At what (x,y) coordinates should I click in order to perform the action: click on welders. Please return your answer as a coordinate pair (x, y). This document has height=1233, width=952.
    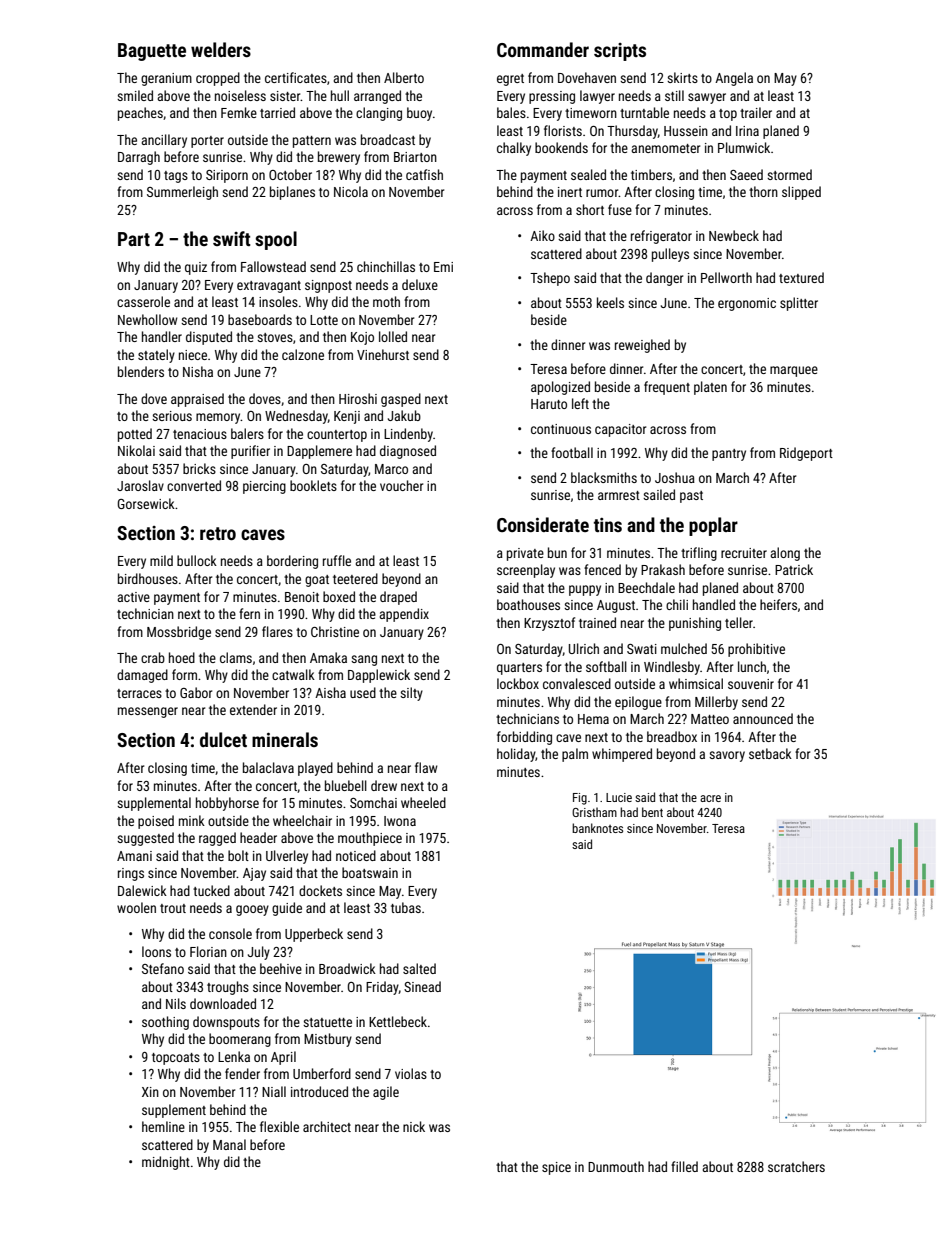
    Looking at the image, I should click on (221, 49).
